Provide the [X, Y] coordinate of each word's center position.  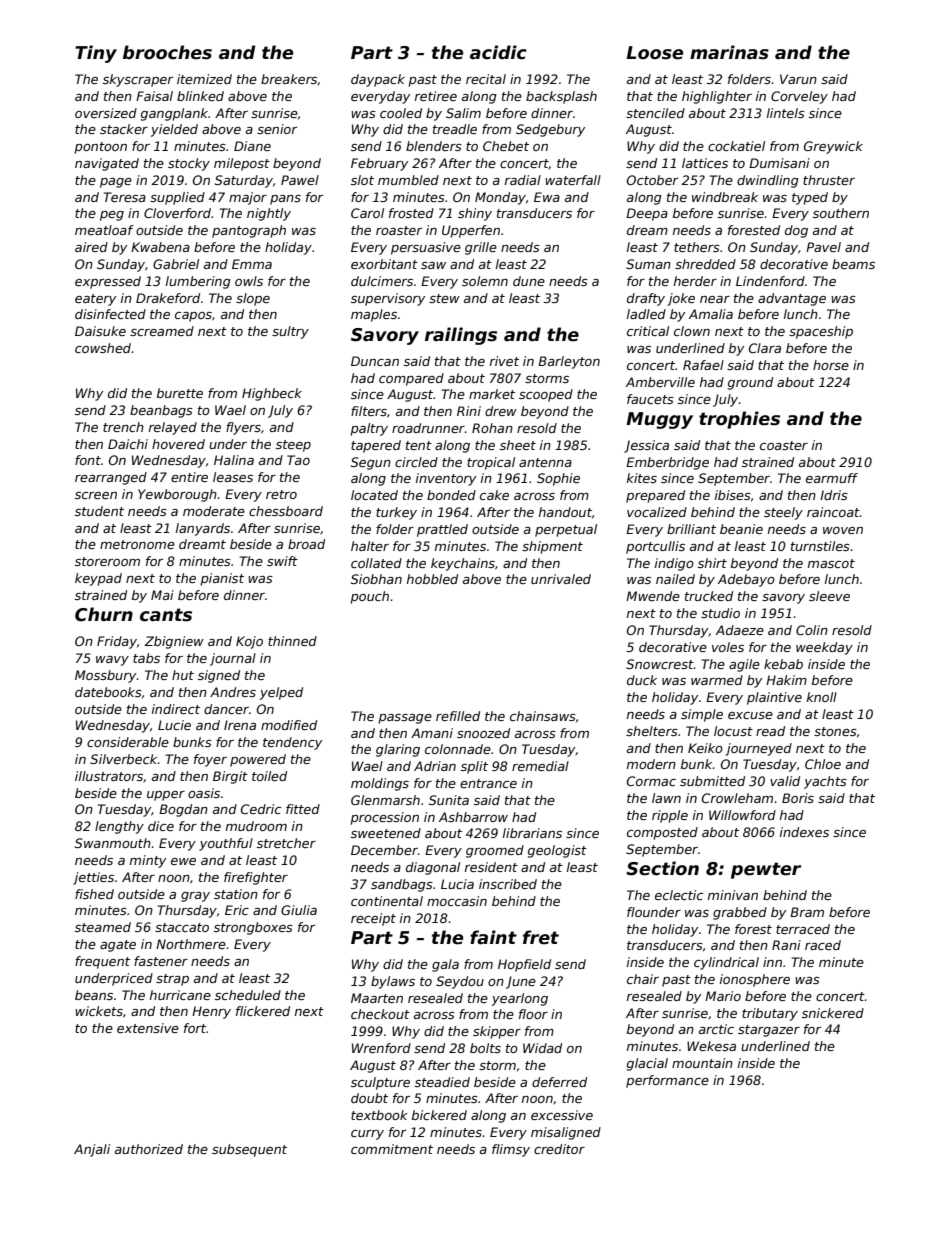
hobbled [432, 579]
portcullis [655, 547]
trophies [739, 420]
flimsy [511, 1150]
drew [501, 411]
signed [219, 676]
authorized [149, 1149]
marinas [729, 52]
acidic [498, 52]
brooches [167, 52]
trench [123, 427]
